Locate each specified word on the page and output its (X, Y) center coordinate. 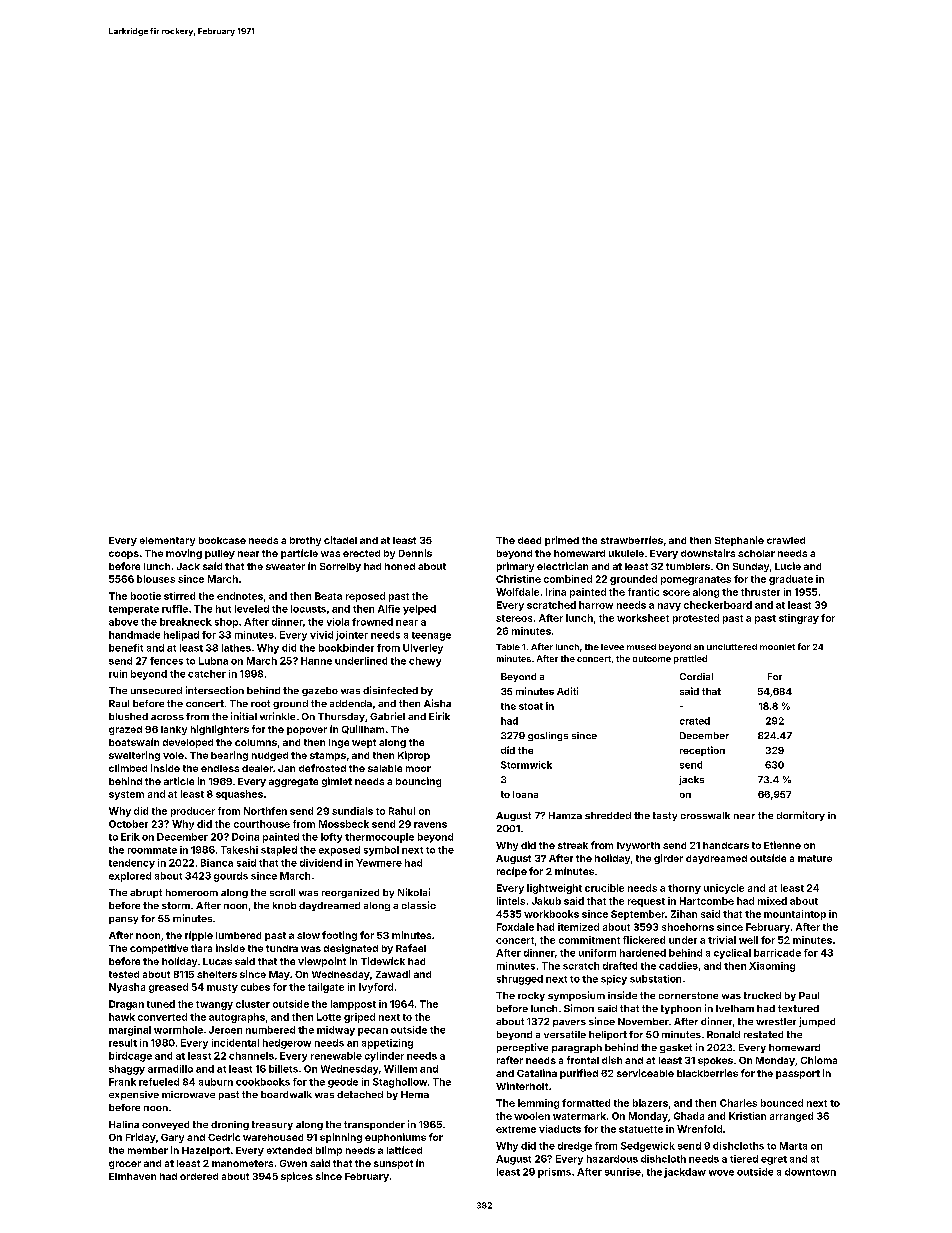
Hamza (565, 815)
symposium (576, 996)
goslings (548, 736)
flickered (644, 940)
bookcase (222, 540)
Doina (245, 837)
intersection (215, 690)
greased (168, 988)
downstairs (708, 553)
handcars (726, 845)
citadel (340, 540)
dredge (575, 1147)
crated (695, 721)
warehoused (273, 1137)
